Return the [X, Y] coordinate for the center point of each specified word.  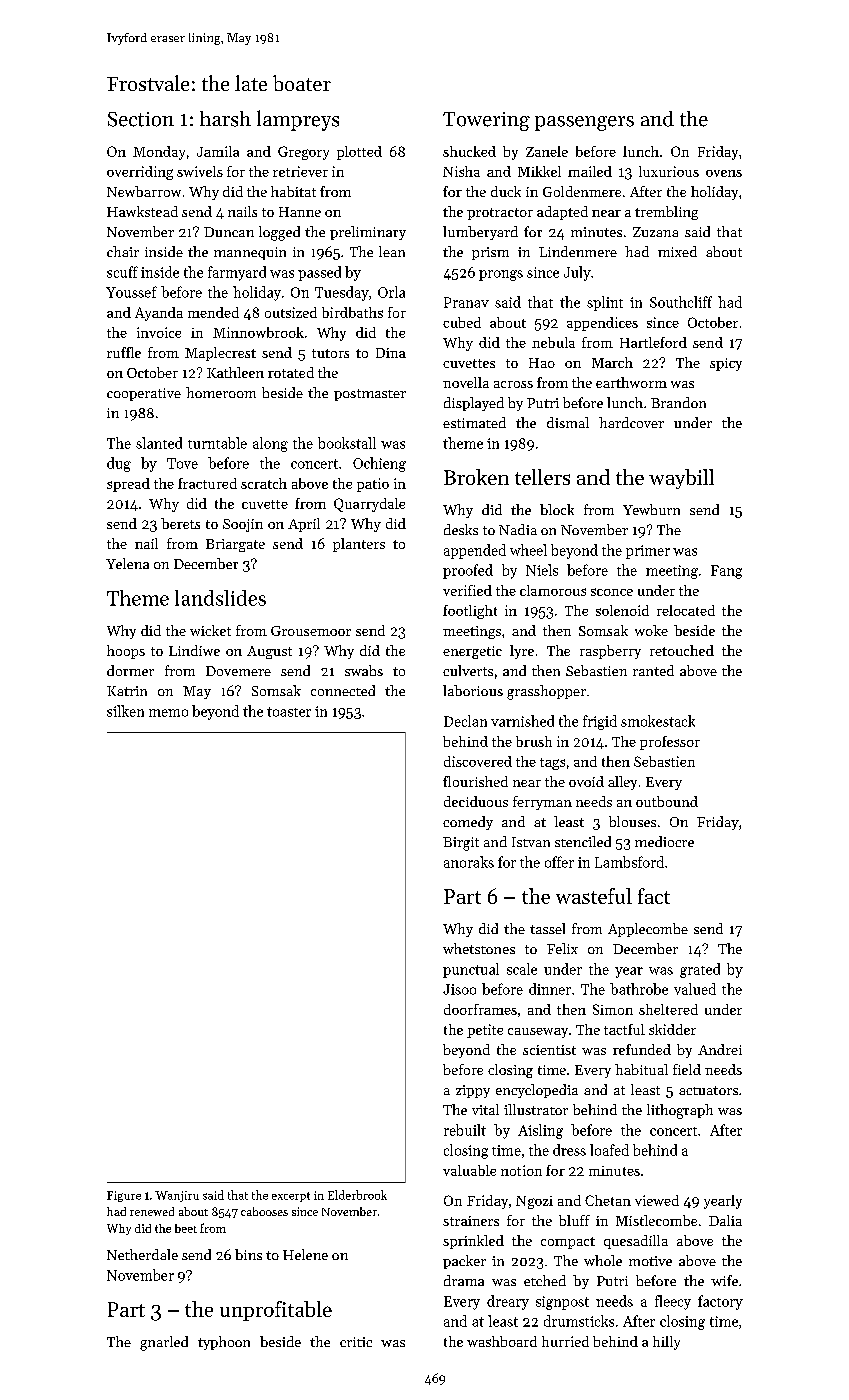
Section [141, 119]
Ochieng [379, 464]
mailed [590, 171]
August [269, 652]
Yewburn [651, 509]
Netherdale [142, 1254]
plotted [359, 153]
